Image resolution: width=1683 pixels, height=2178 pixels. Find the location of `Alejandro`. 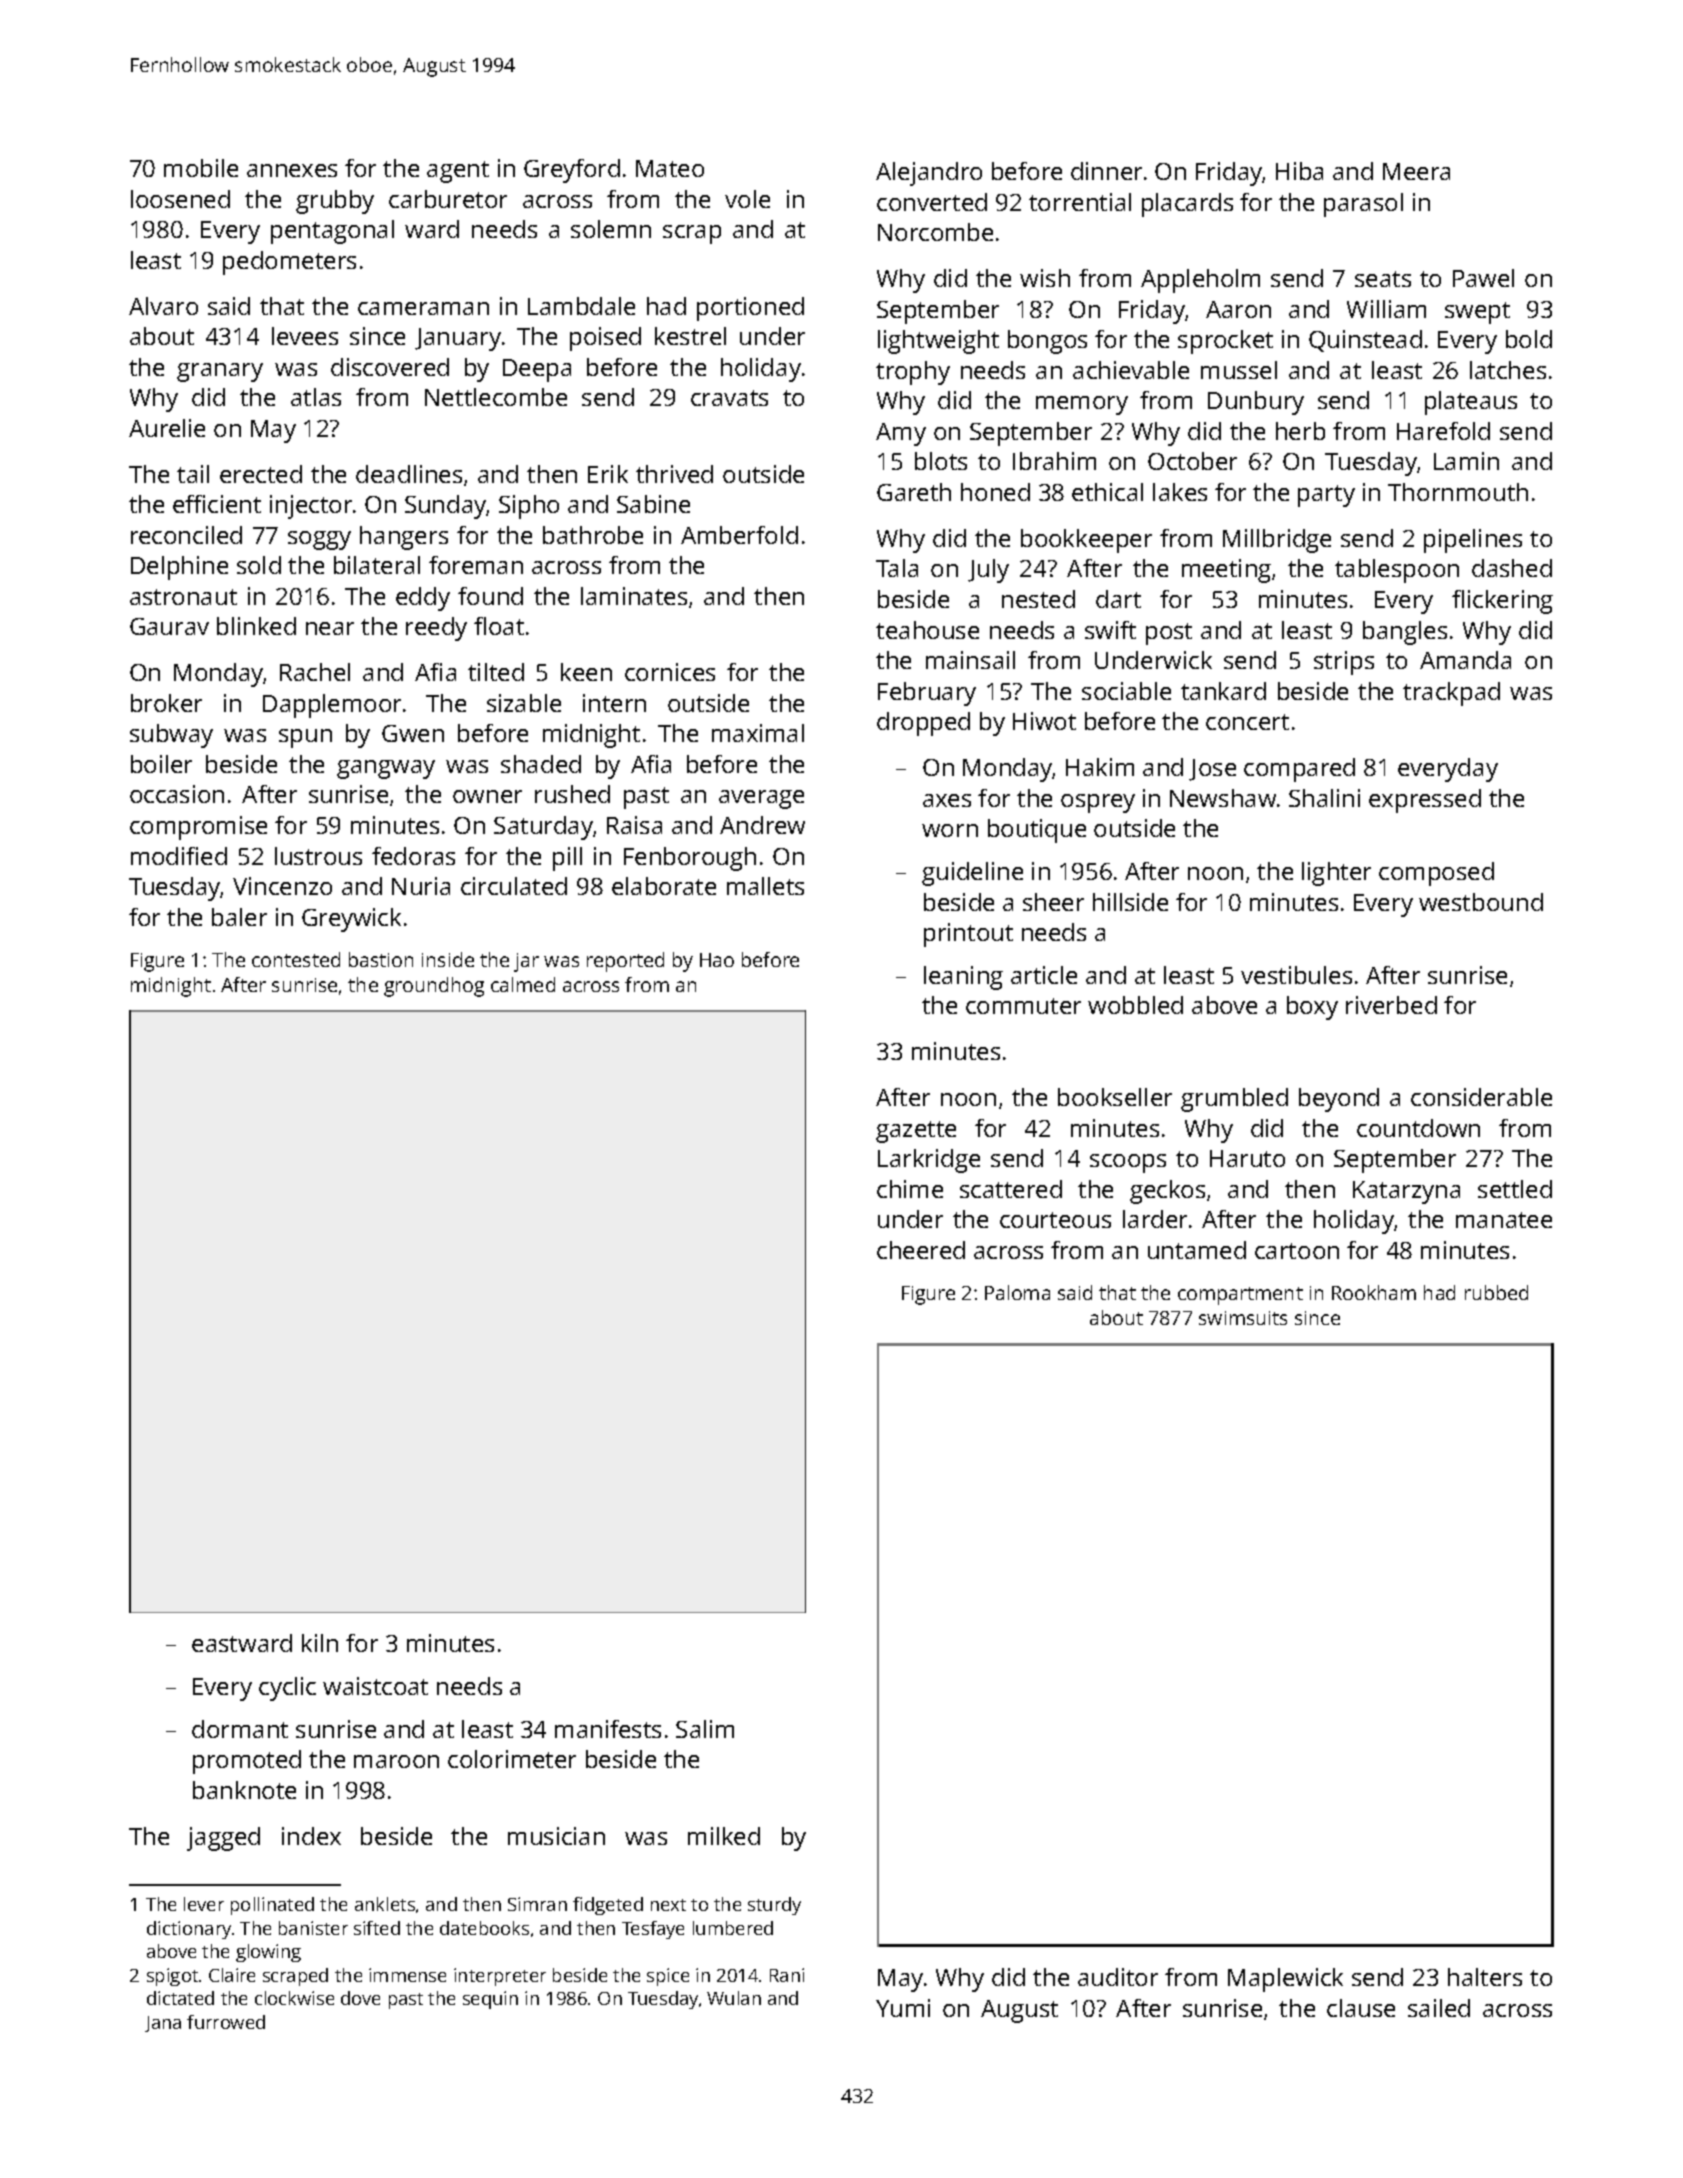

Alejandro is located at coordinates (929, 174).
